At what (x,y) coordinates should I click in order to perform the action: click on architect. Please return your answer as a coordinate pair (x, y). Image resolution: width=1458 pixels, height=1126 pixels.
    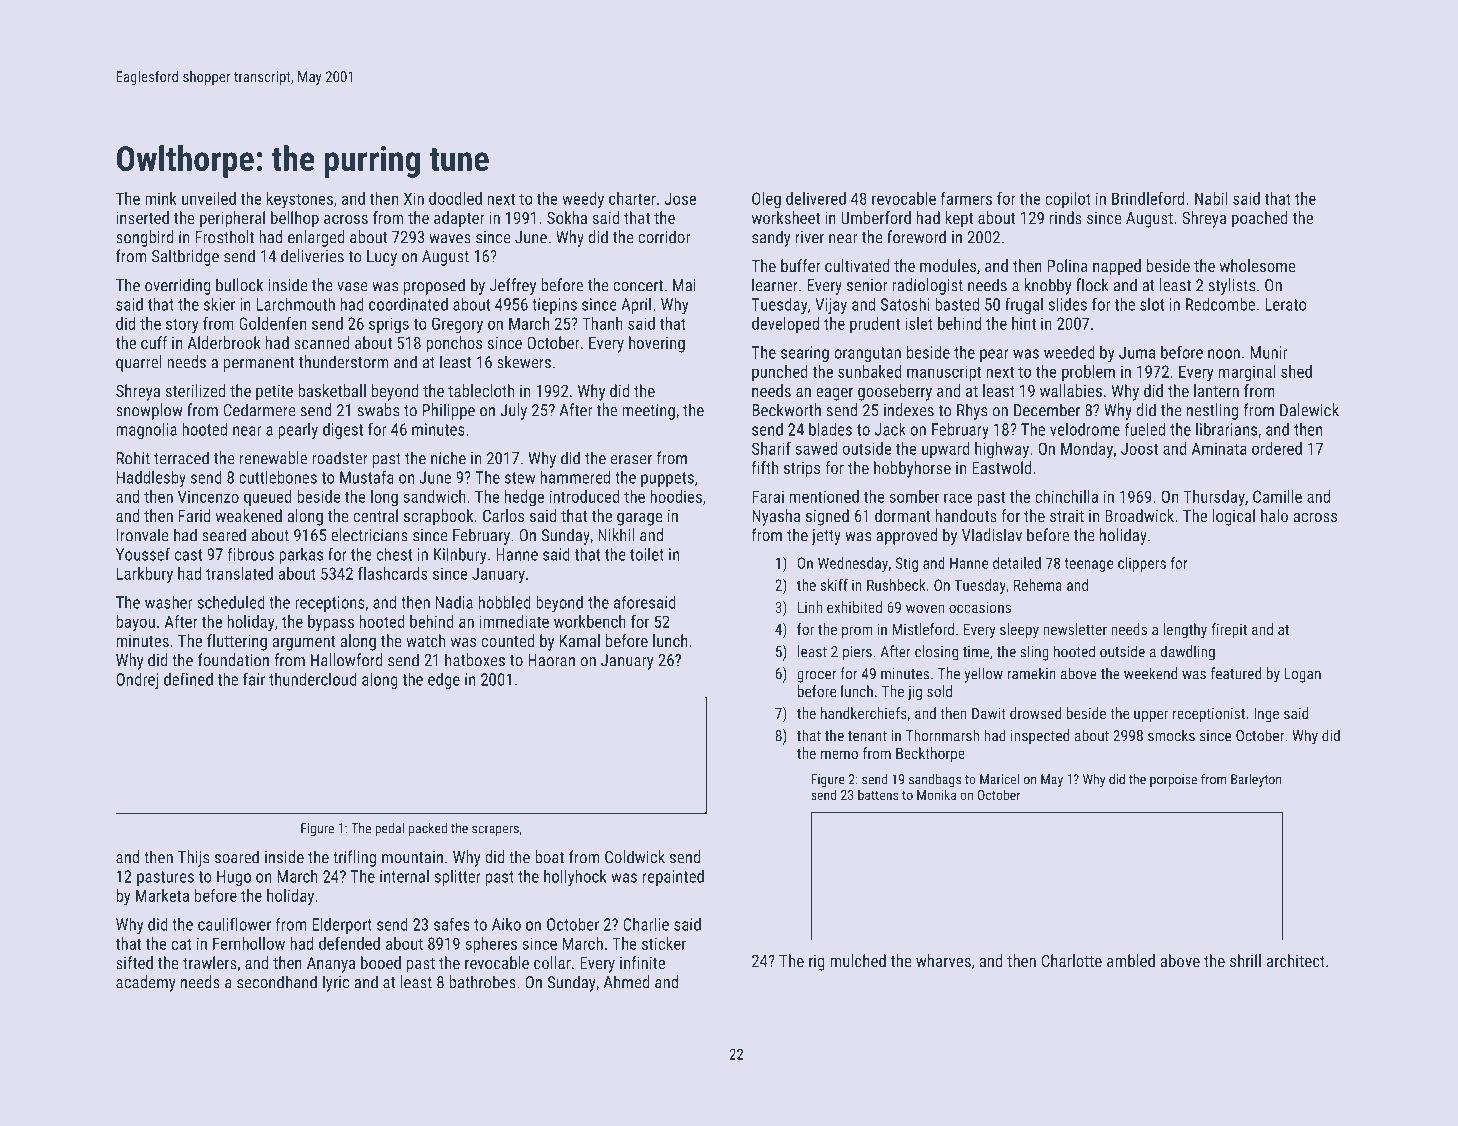
    Looking at the image, I should click on (1296, 960).
